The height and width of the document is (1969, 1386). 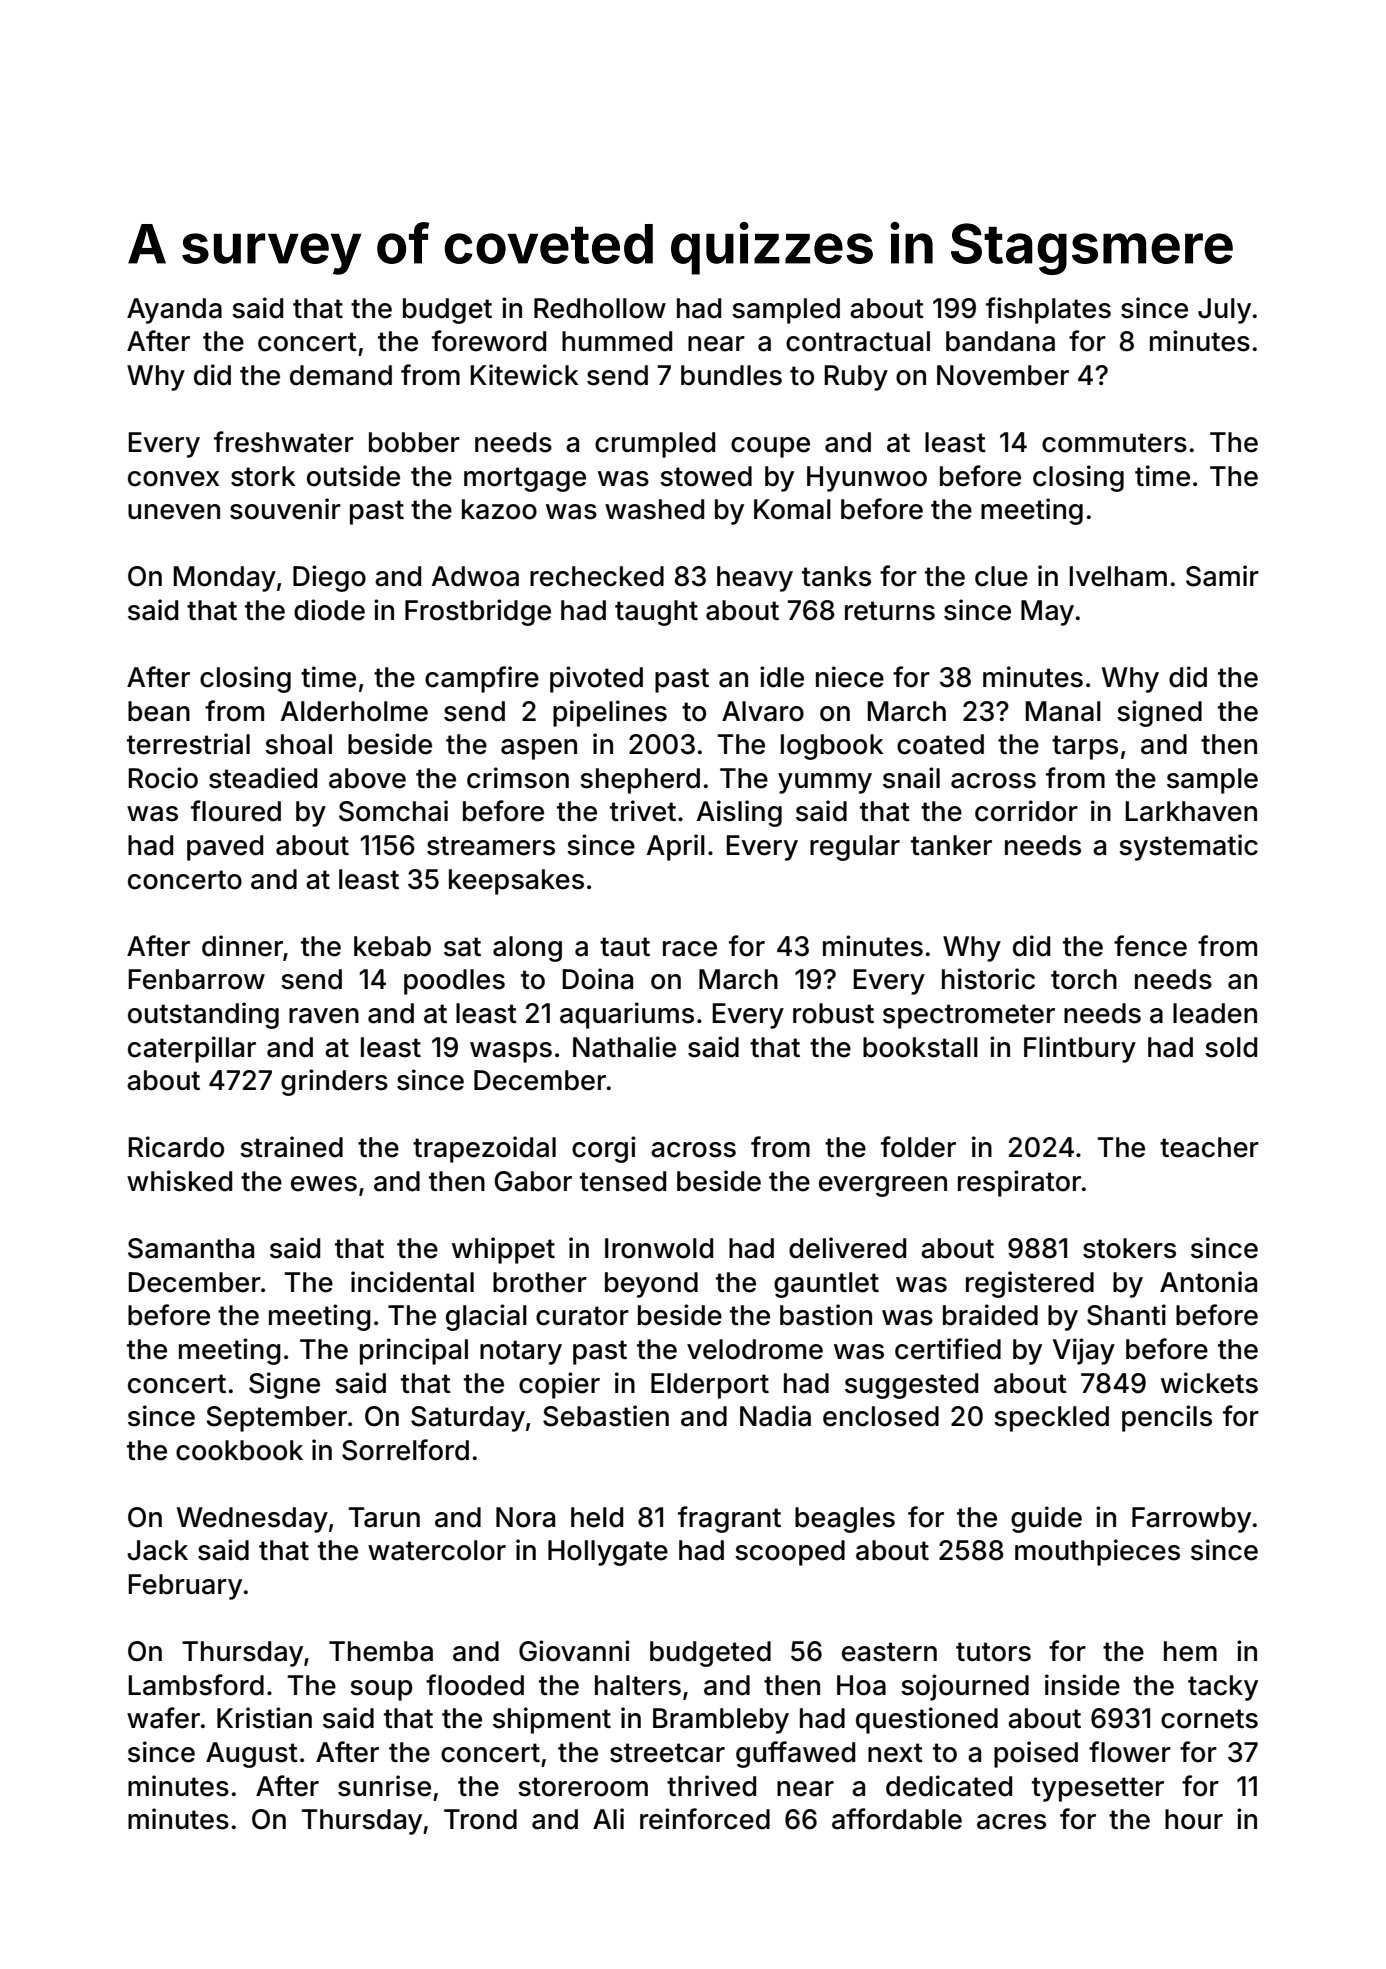 I want to click on Samantha, so click(x=191, y=1248).
